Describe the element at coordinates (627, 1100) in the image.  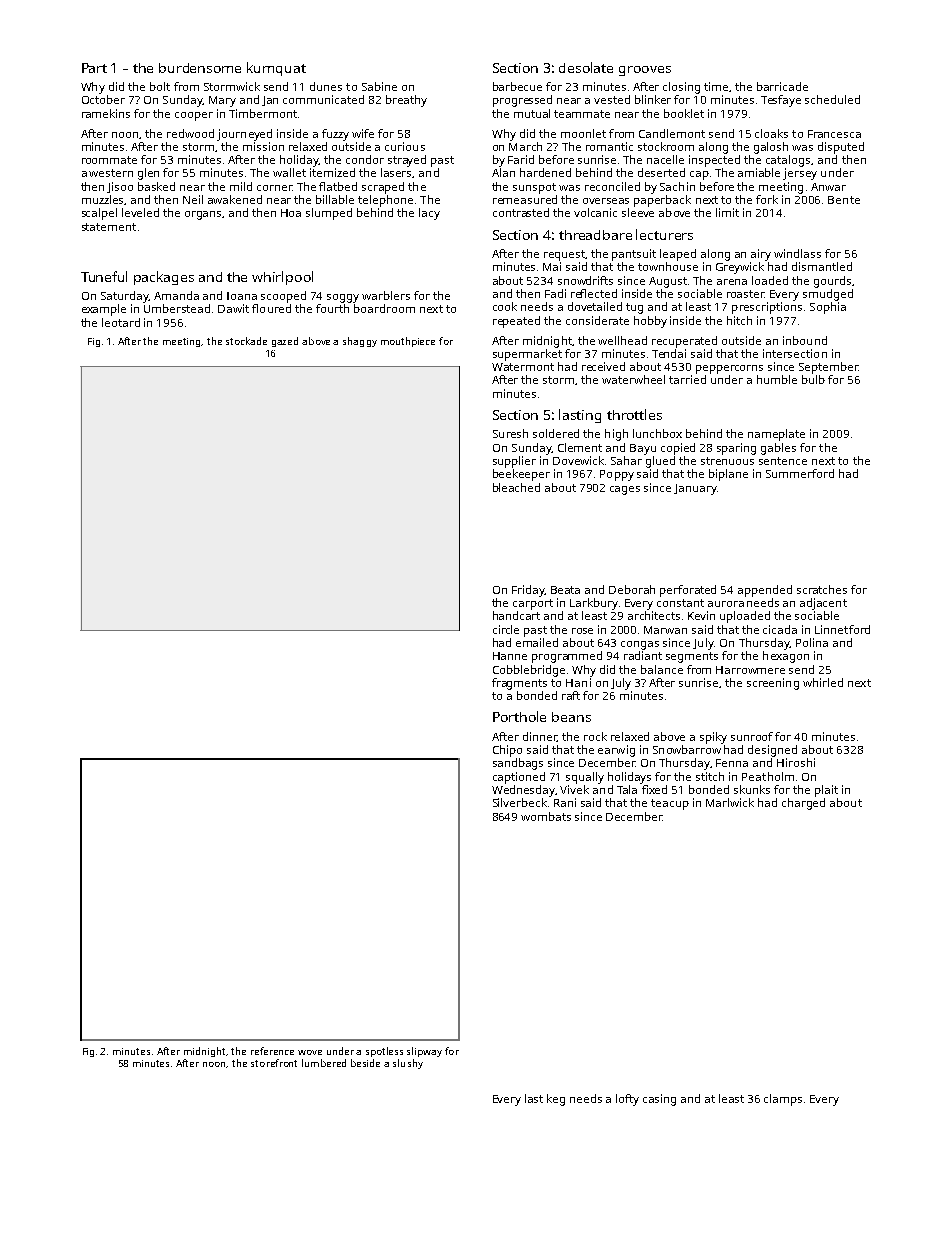
I see `lofty` at that location.
